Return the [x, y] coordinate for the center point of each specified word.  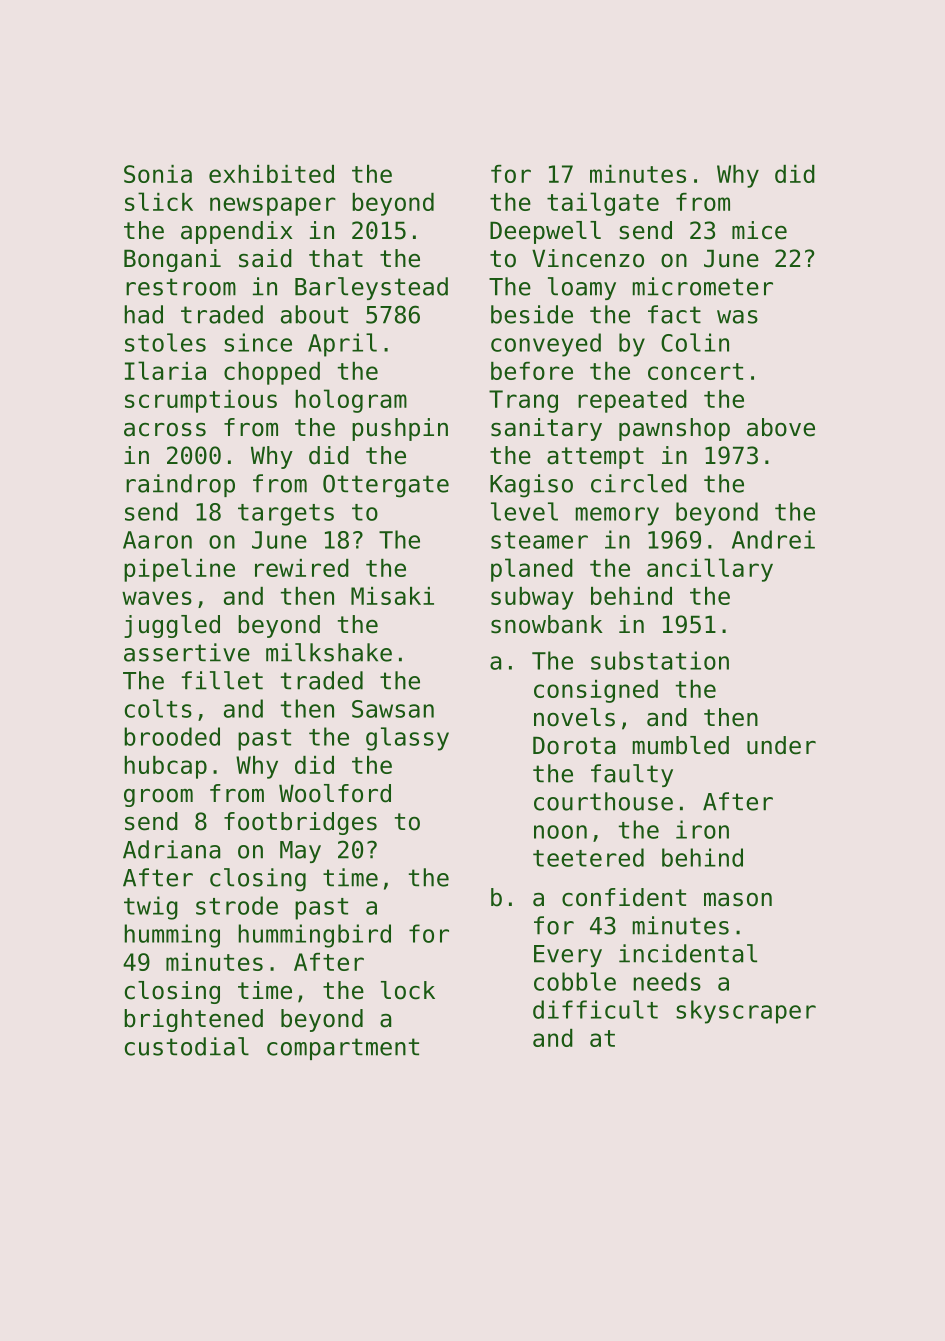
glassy [407, 739]
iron [702, 829]
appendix [236, 232]
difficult [595, 1009]
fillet [222, 680]
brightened [193, 1020]
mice [759, 230]
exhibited [271, 174]
